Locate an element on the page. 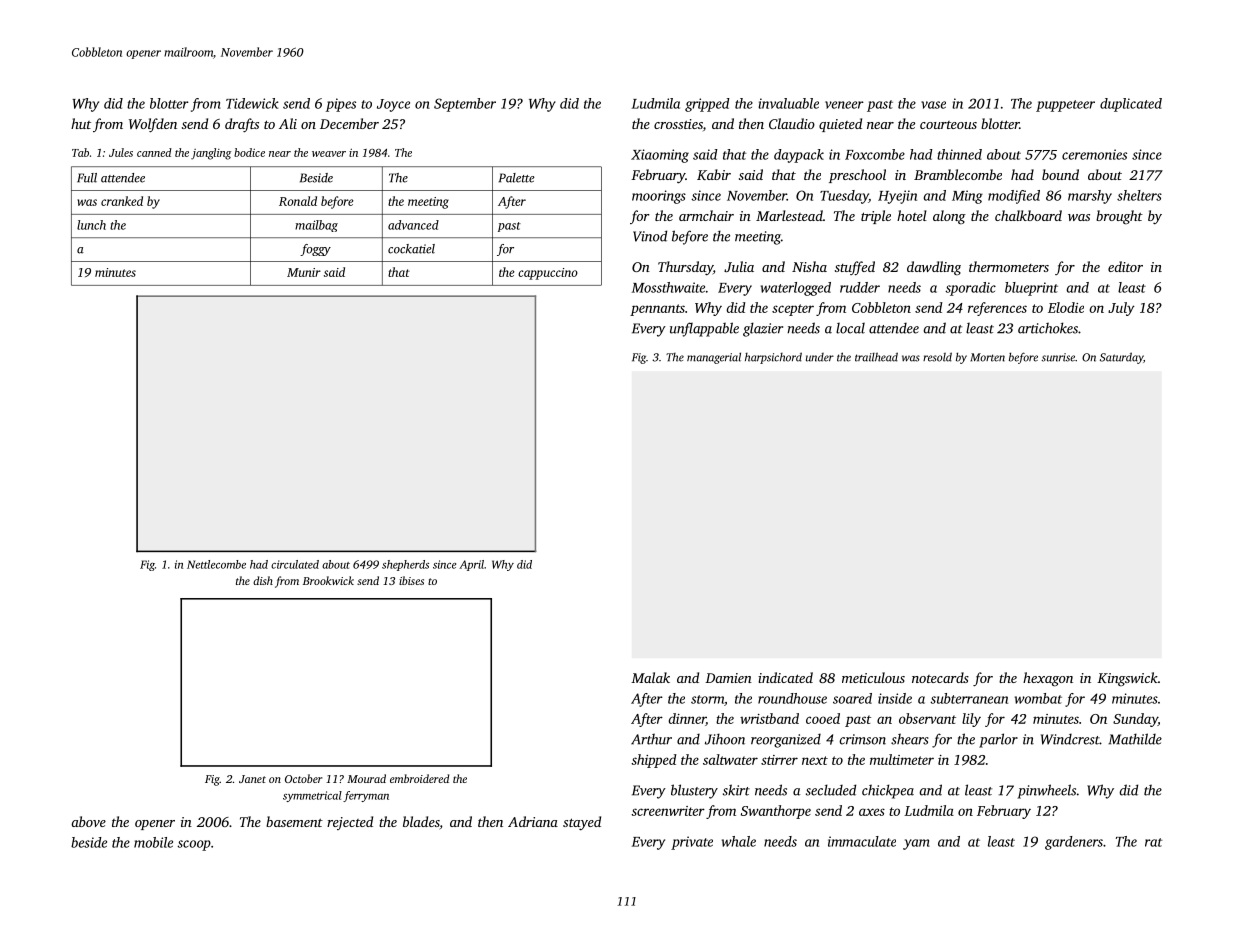  symmetrical is located at coordinates (312, 796).
